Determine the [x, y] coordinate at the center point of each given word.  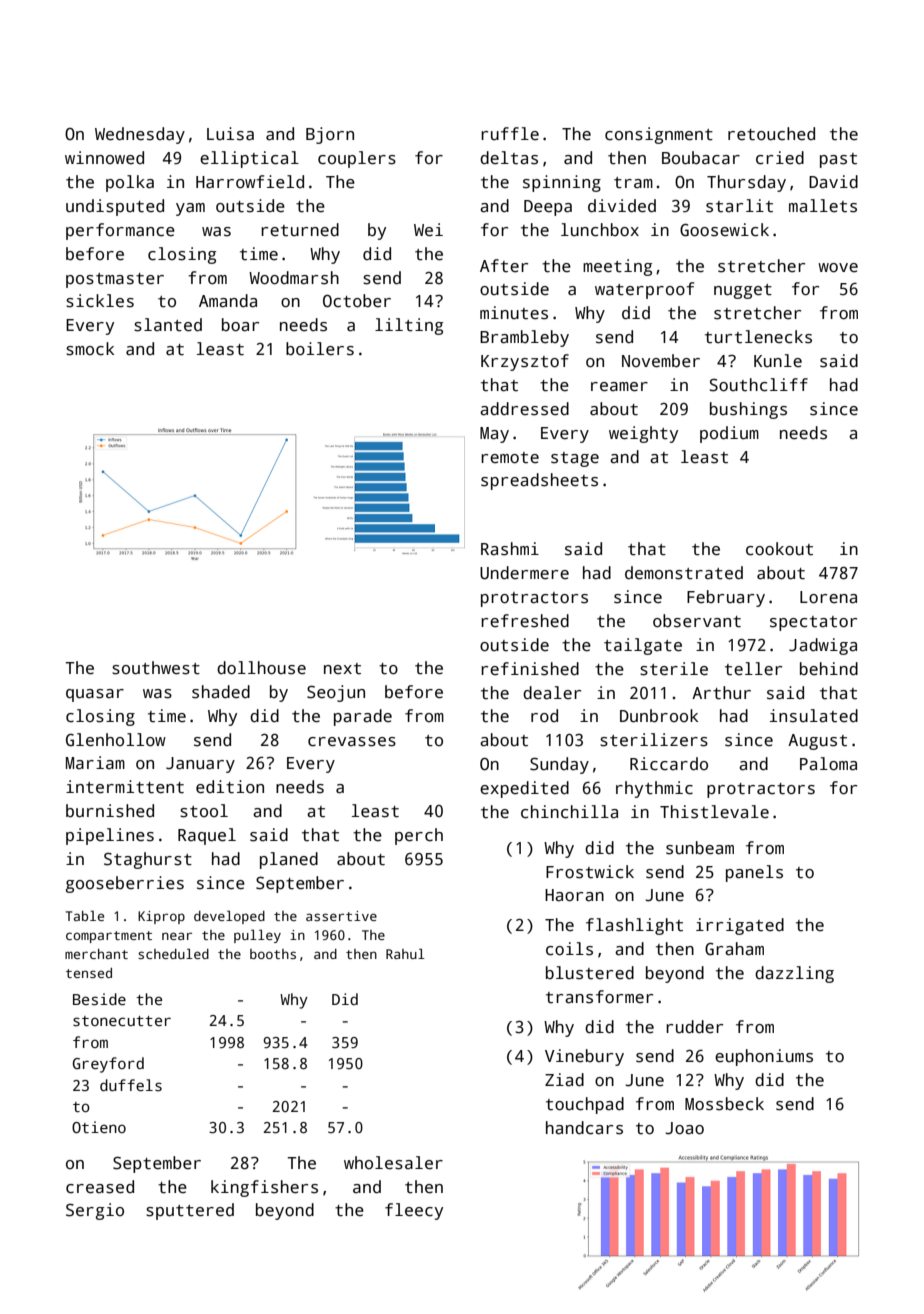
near [177, 936]
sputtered [190, 1211]
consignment [659, 135]
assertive [341, 916]
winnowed [104, 158]
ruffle [510, 134]
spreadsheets [539, 481]
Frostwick [590, 872]
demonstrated [684, 573]
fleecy [414, 1211]
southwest [156, 668]
